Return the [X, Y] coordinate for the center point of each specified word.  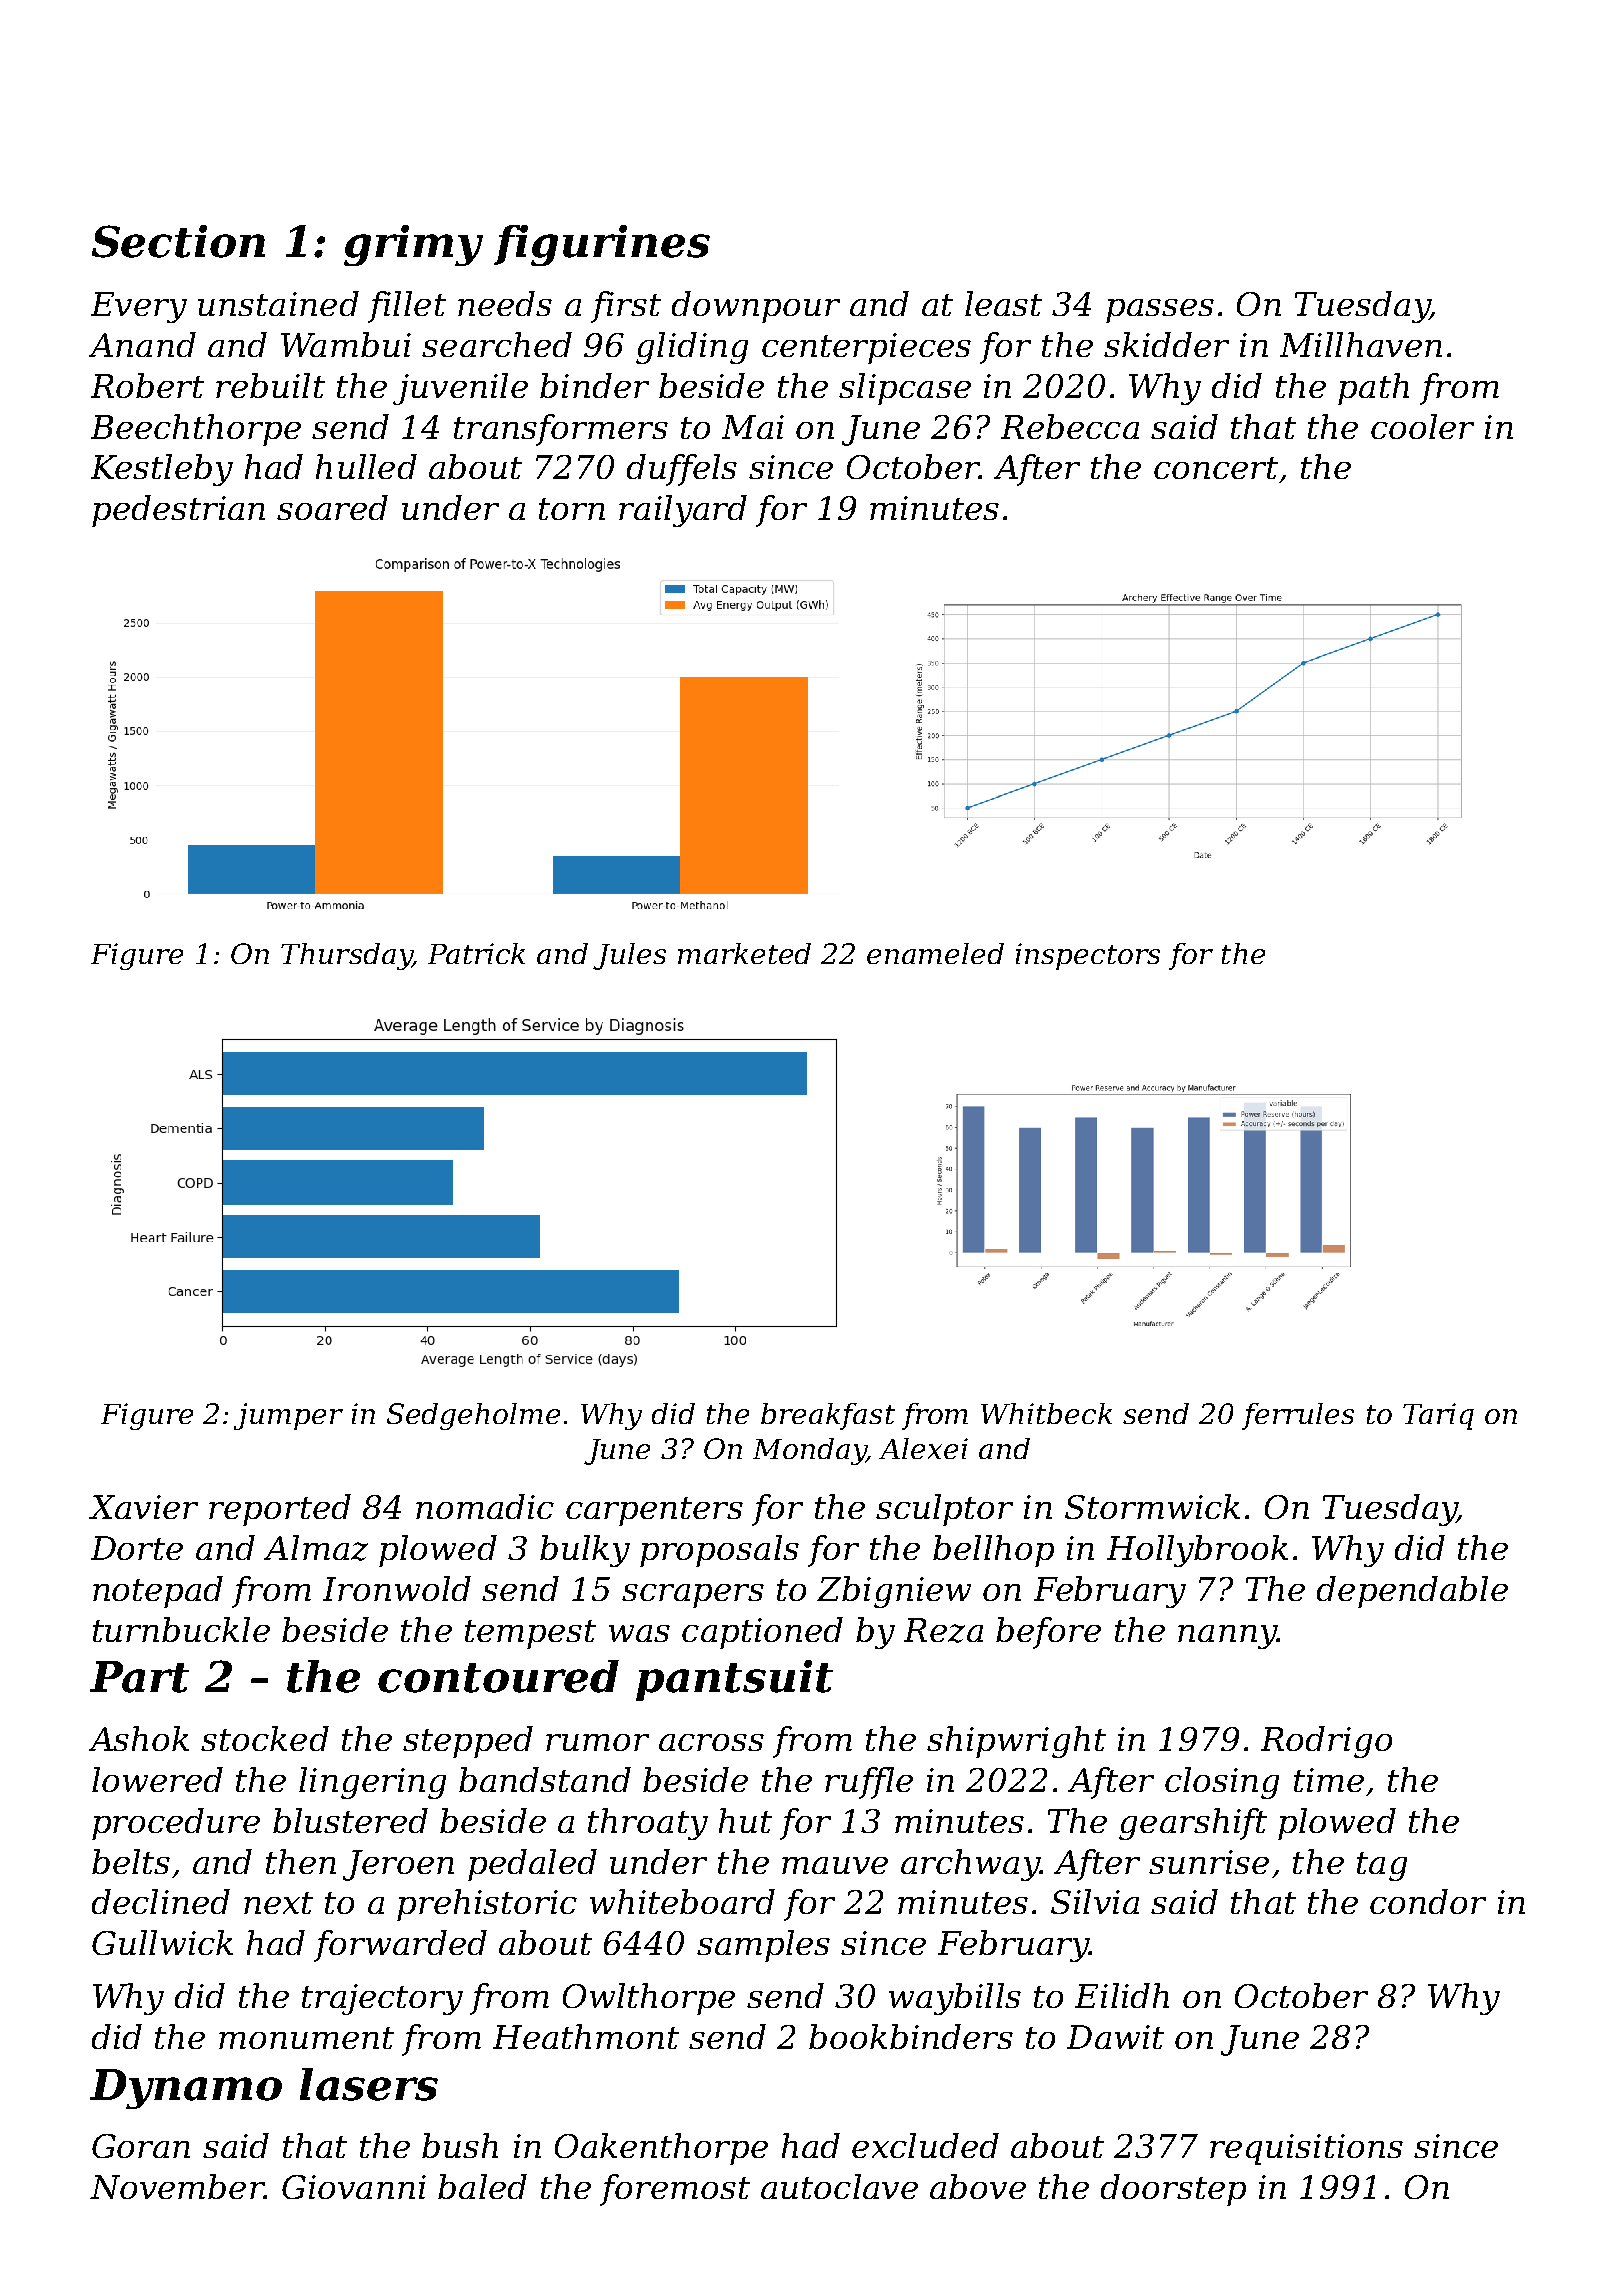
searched [497, 344]
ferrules [1298, 1416]
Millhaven [1361, 344]
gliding [692, 348]
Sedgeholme [473, 1416]
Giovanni [354, 2187]
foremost [675, 2190]
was [639, 1633]
